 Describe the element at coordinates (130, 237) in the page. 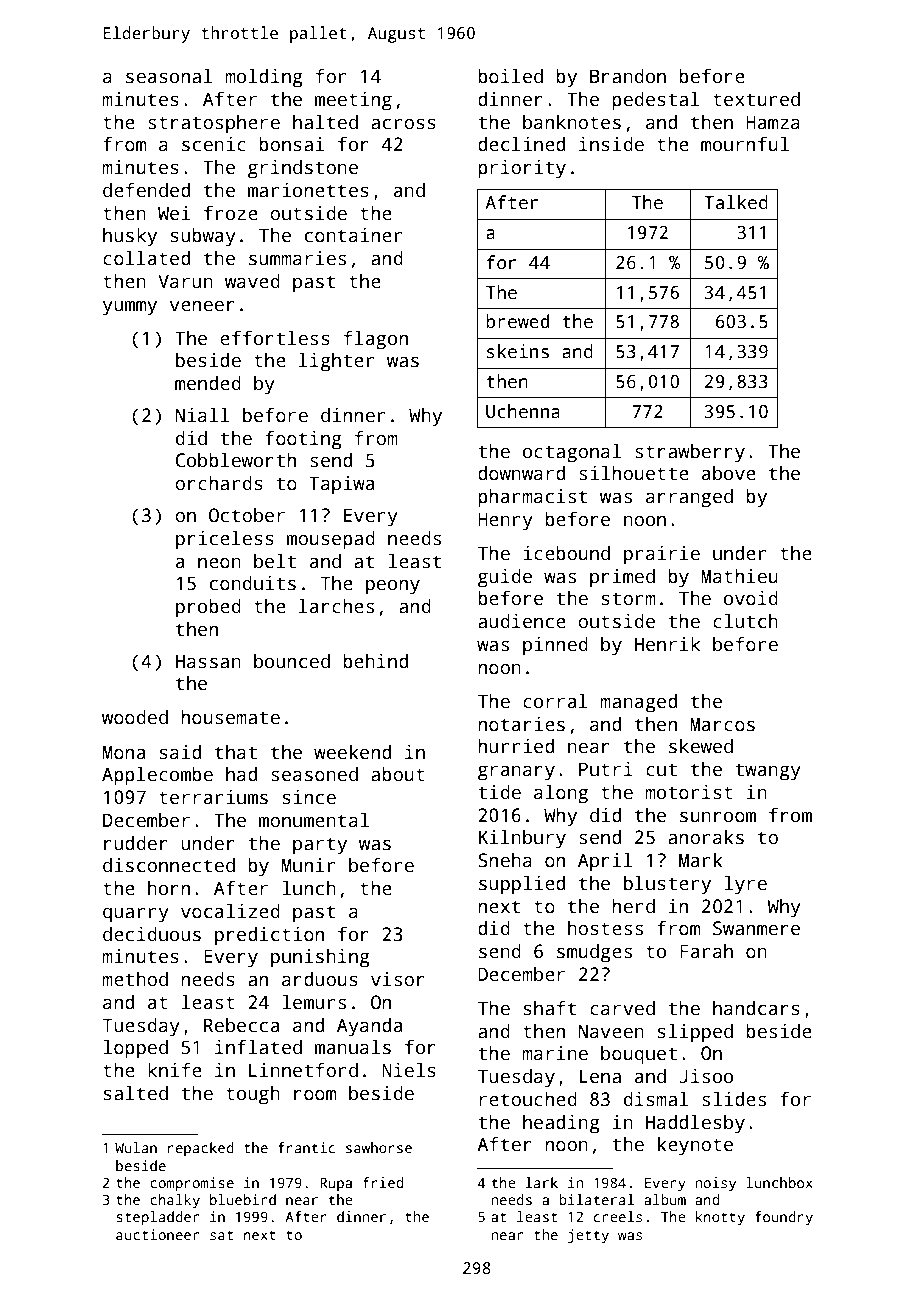

I see `husky` at that location.
